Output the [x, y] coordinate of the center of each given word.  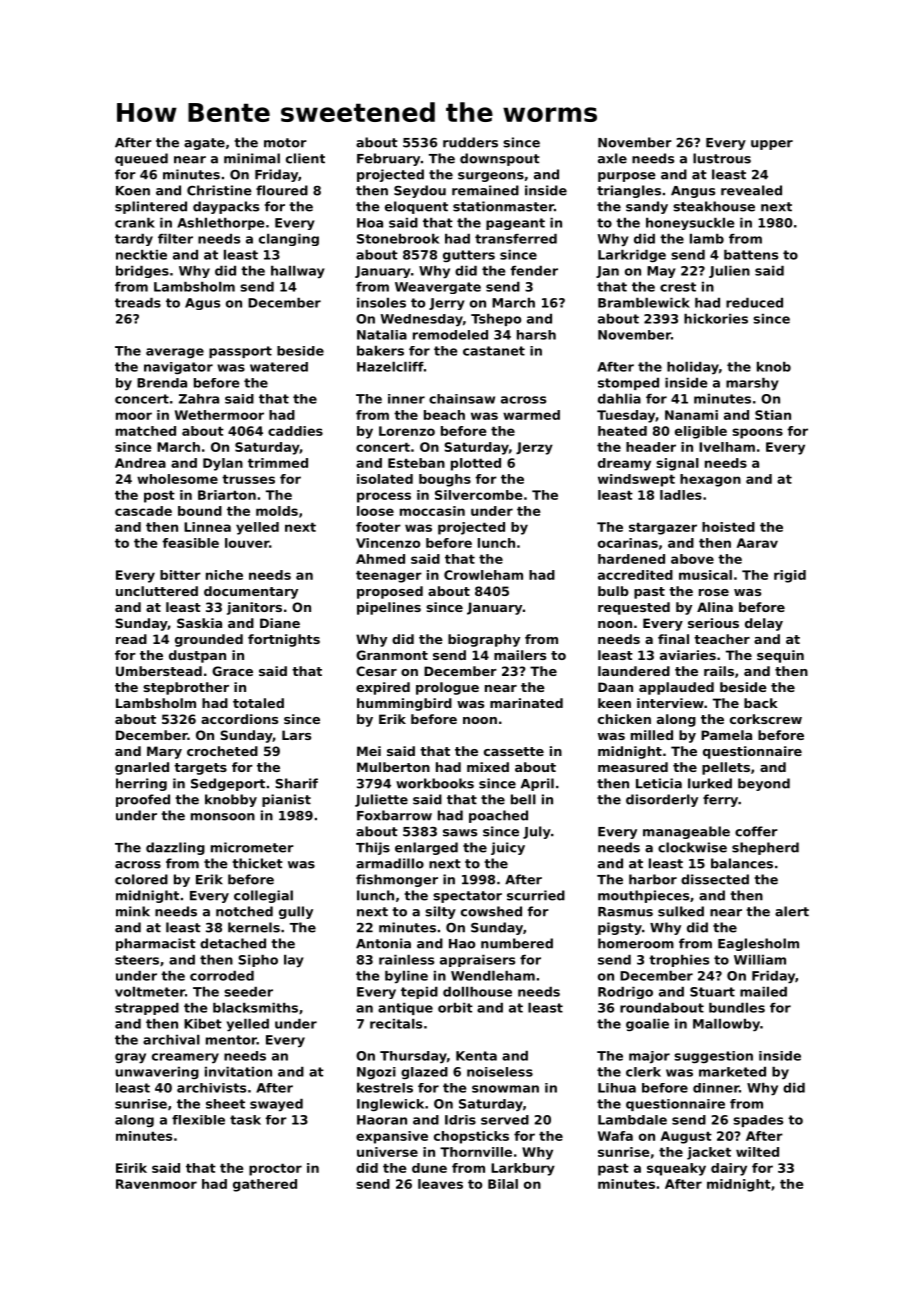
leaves [440, 1184]
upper [772, 145]
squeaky [676, 1169]
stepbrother [186, 688]
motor [285, 143]
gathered [265, 1185]
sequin [780, 656]
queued [141, 159]
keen [614, 703]
